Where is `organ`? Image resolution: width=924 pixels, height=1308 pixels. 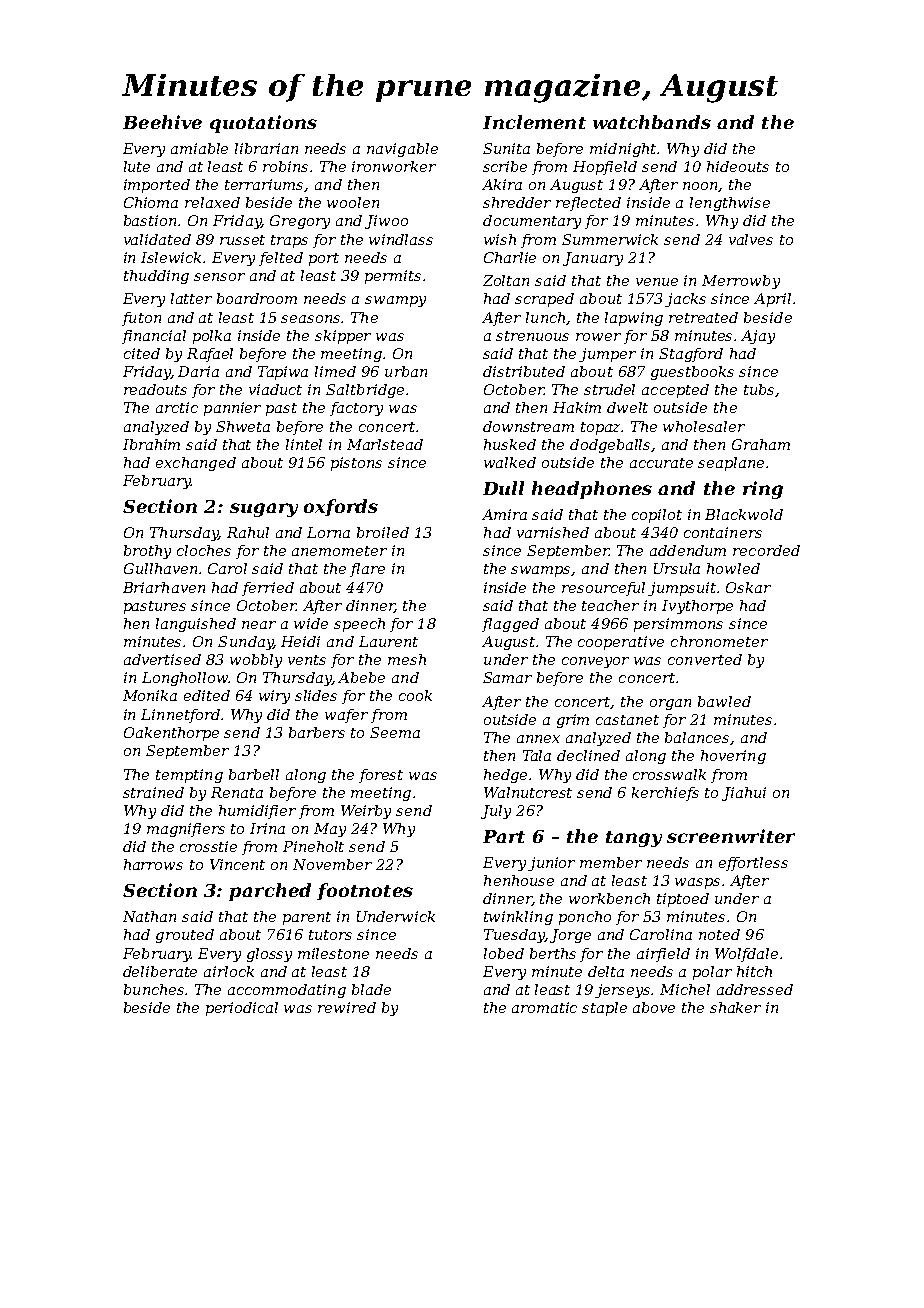 organ is located at coordinates (670, 704).
